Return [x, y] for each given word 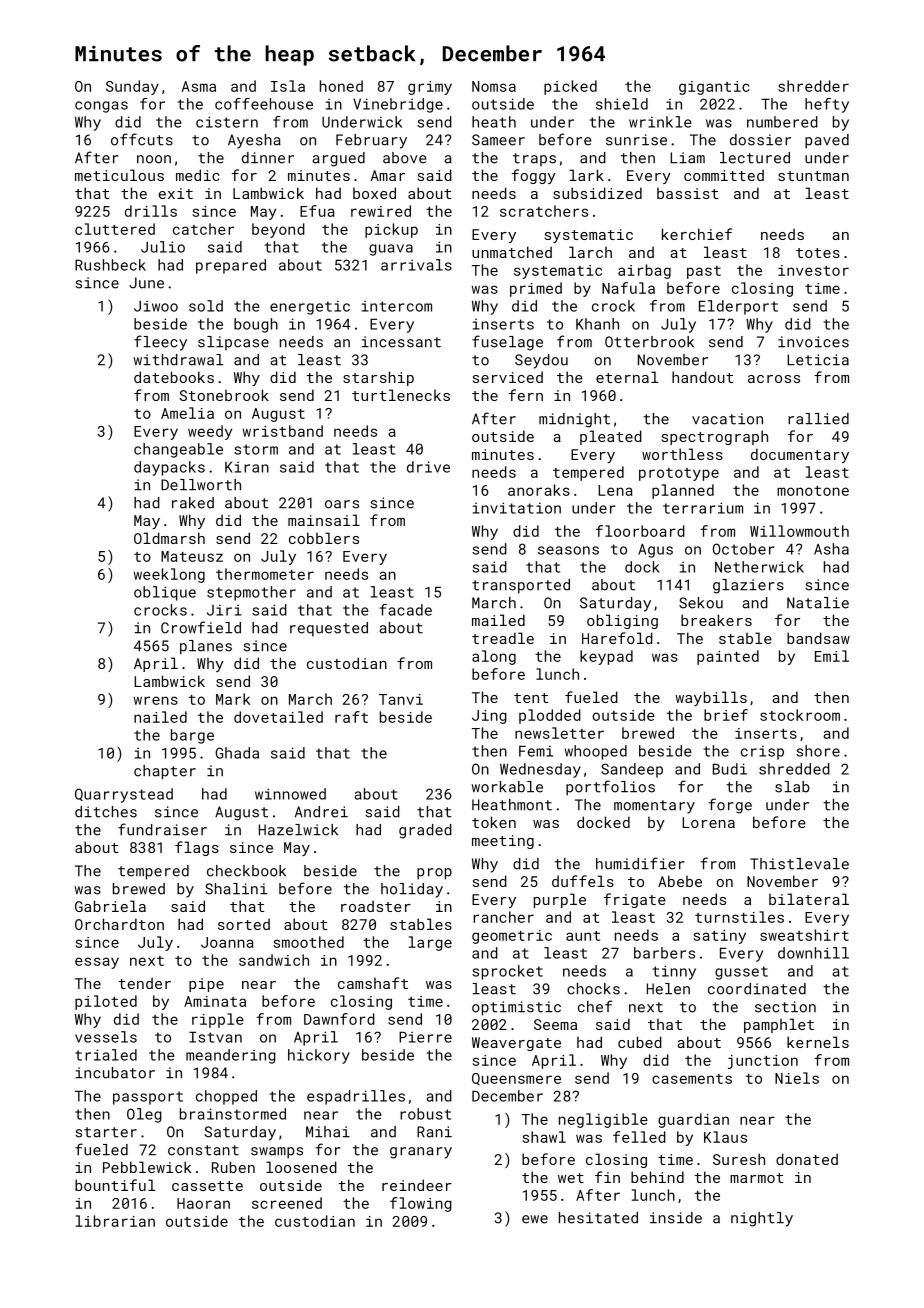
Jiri [224, 610]
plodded [550, 716]
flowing [421, 1204]
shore [818, 751]
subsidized [597, 193]
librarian [115, 1221]
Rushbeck [110, 265]
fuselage [507, 343]
